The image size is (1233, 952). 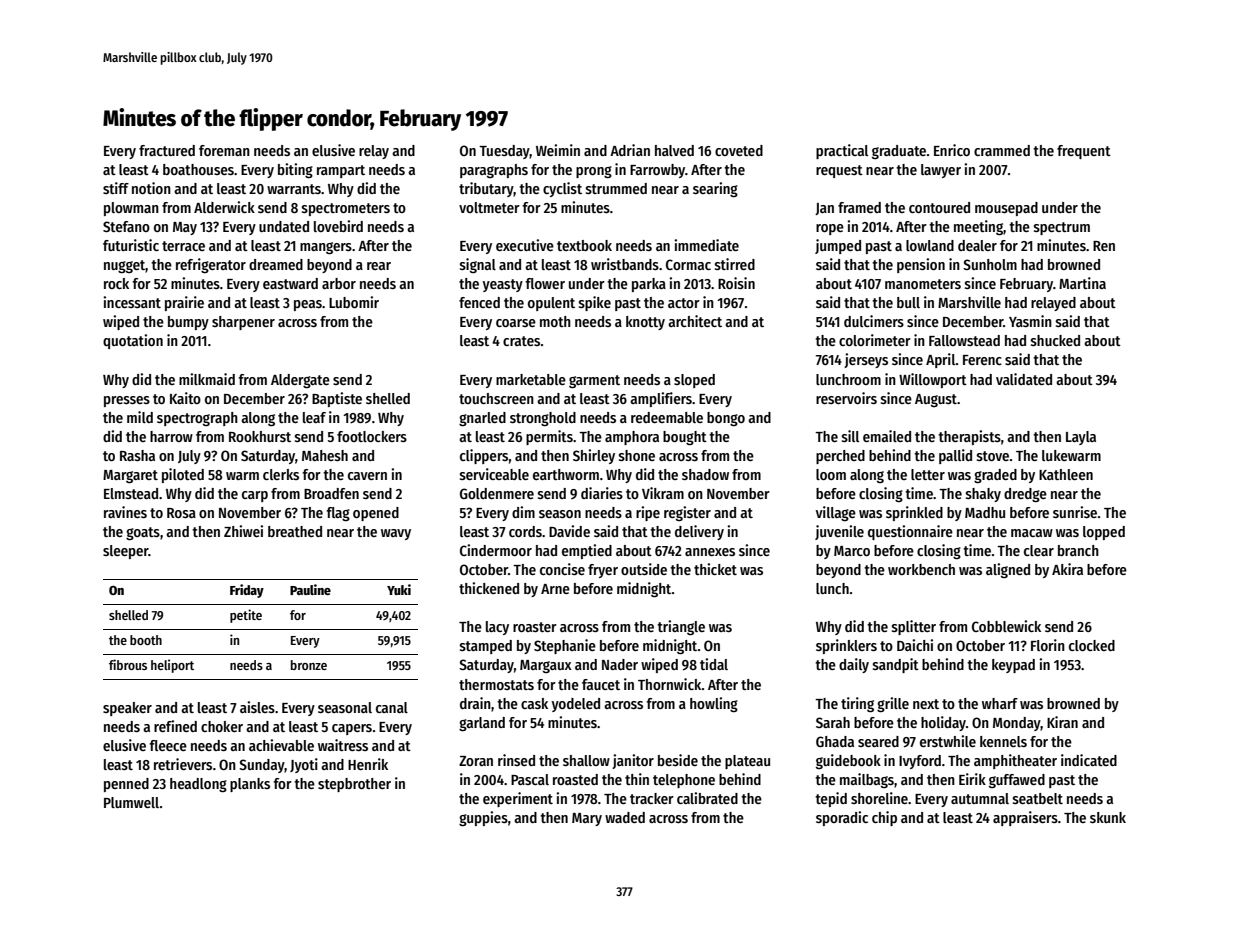 What do you see at coordinates (846, 646) in the screenshot?
I see `sprinklers` at bounding box center [846, 646].
